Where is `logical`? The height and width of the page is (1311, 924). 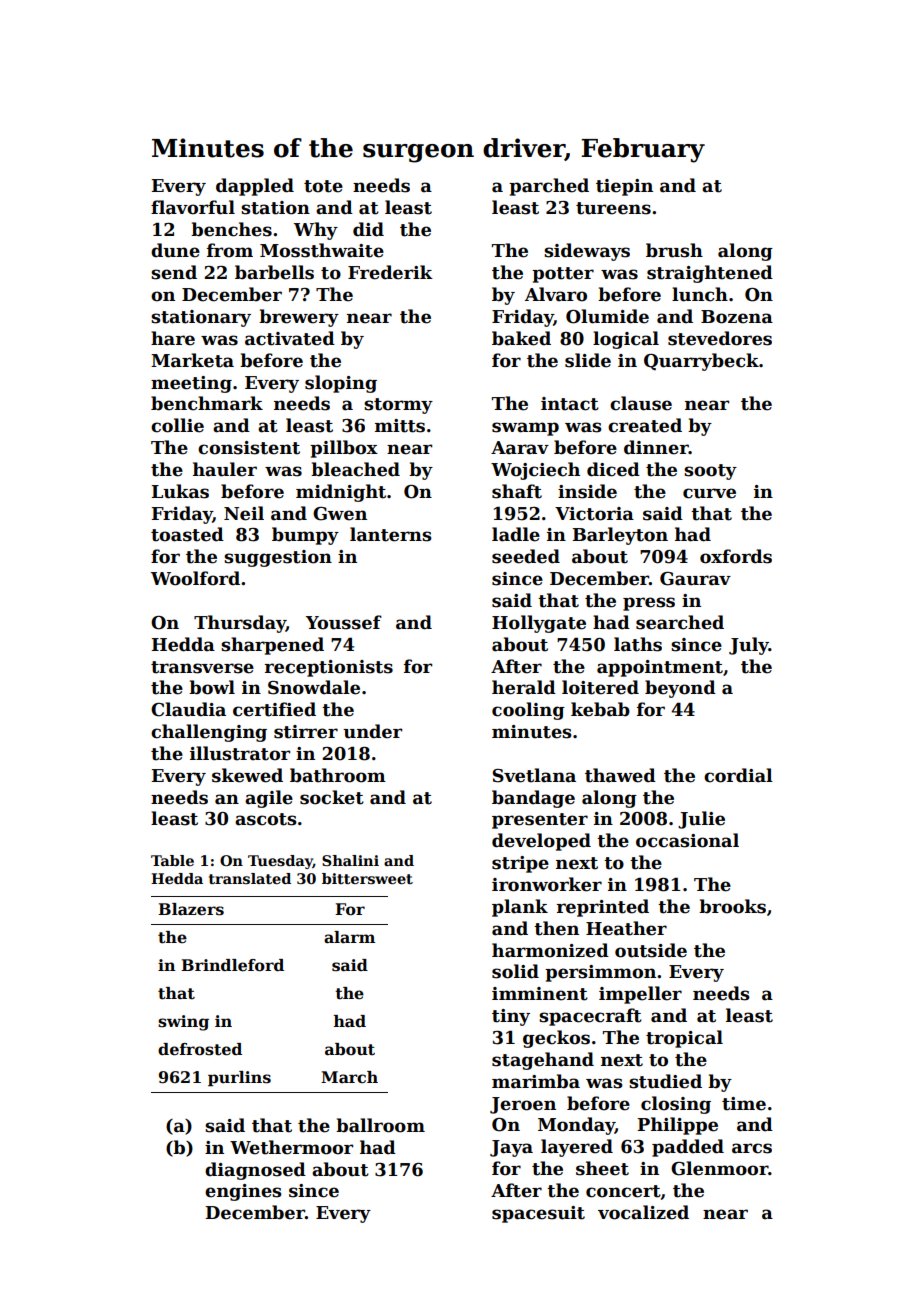 logical is located at coordinates (626, 340).
